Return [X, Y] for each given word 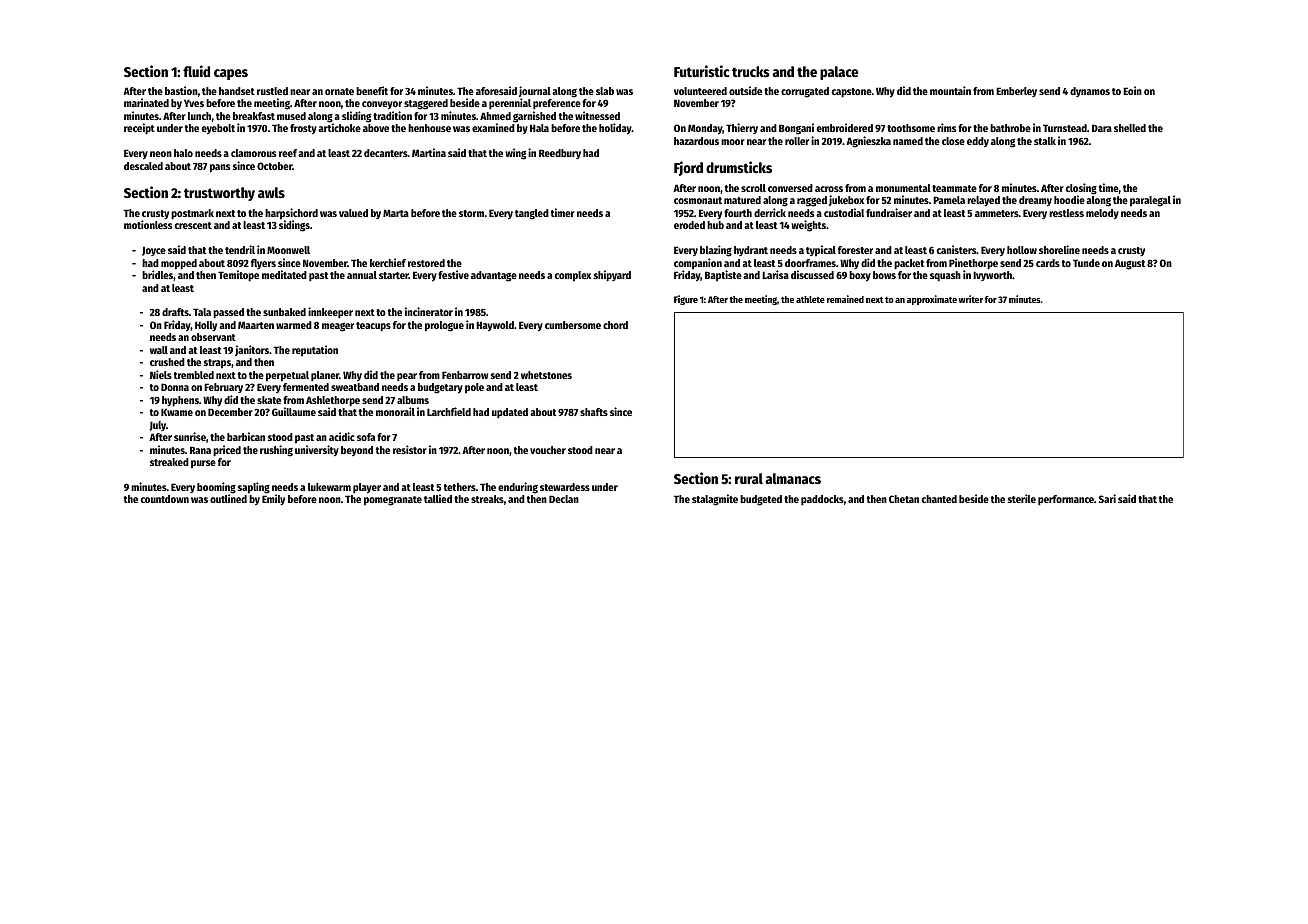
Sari [1107, 498]
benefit [372, 90]
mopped [179, 264]
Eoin [1132, 90]
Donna [175, 387]
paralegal [1150, 201]
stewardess [565, 487]
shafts [594, 412]
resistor [410, 449]
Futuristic [702, 71]
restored [426, 263]
